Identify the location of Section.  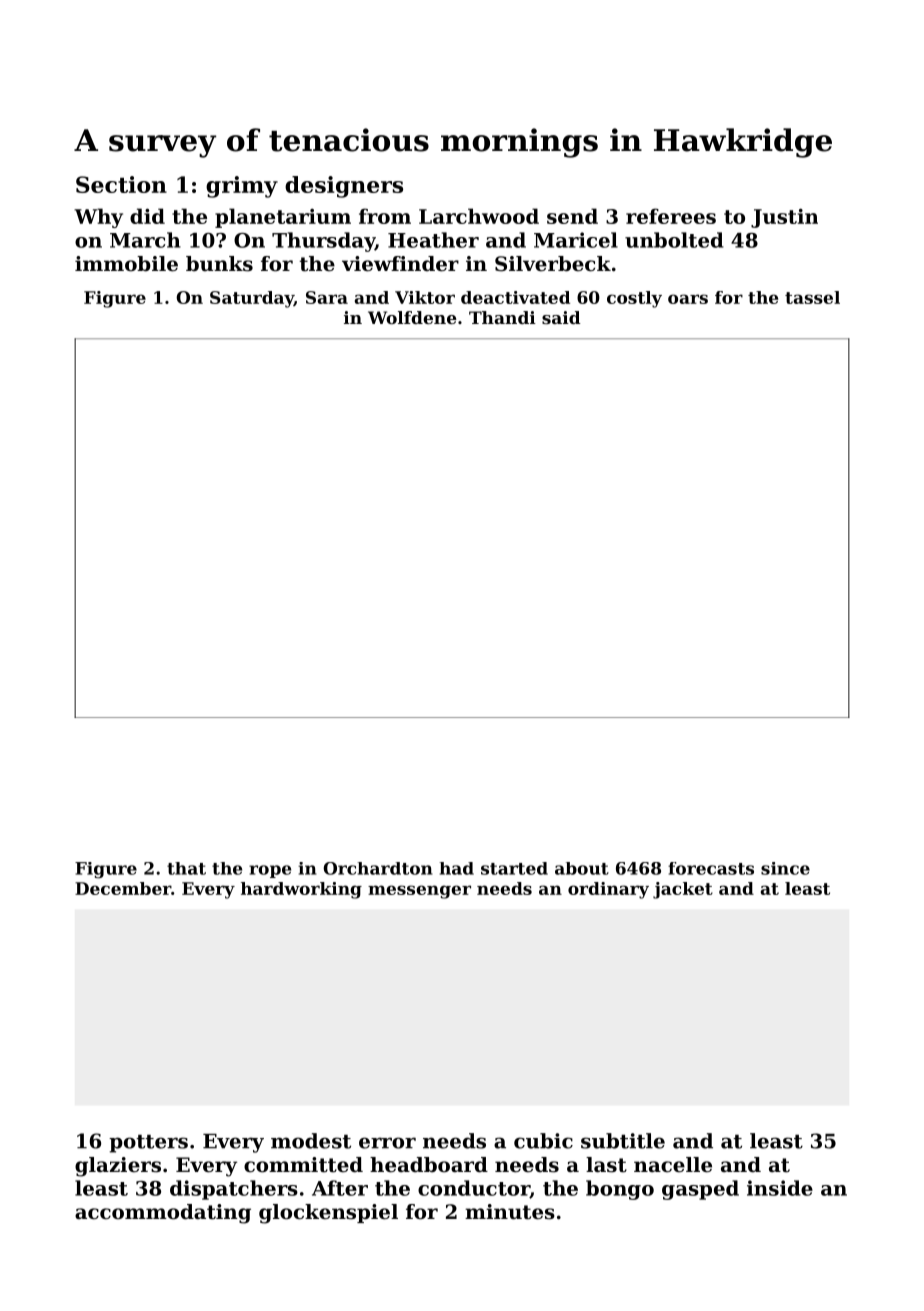
(121, 184).
